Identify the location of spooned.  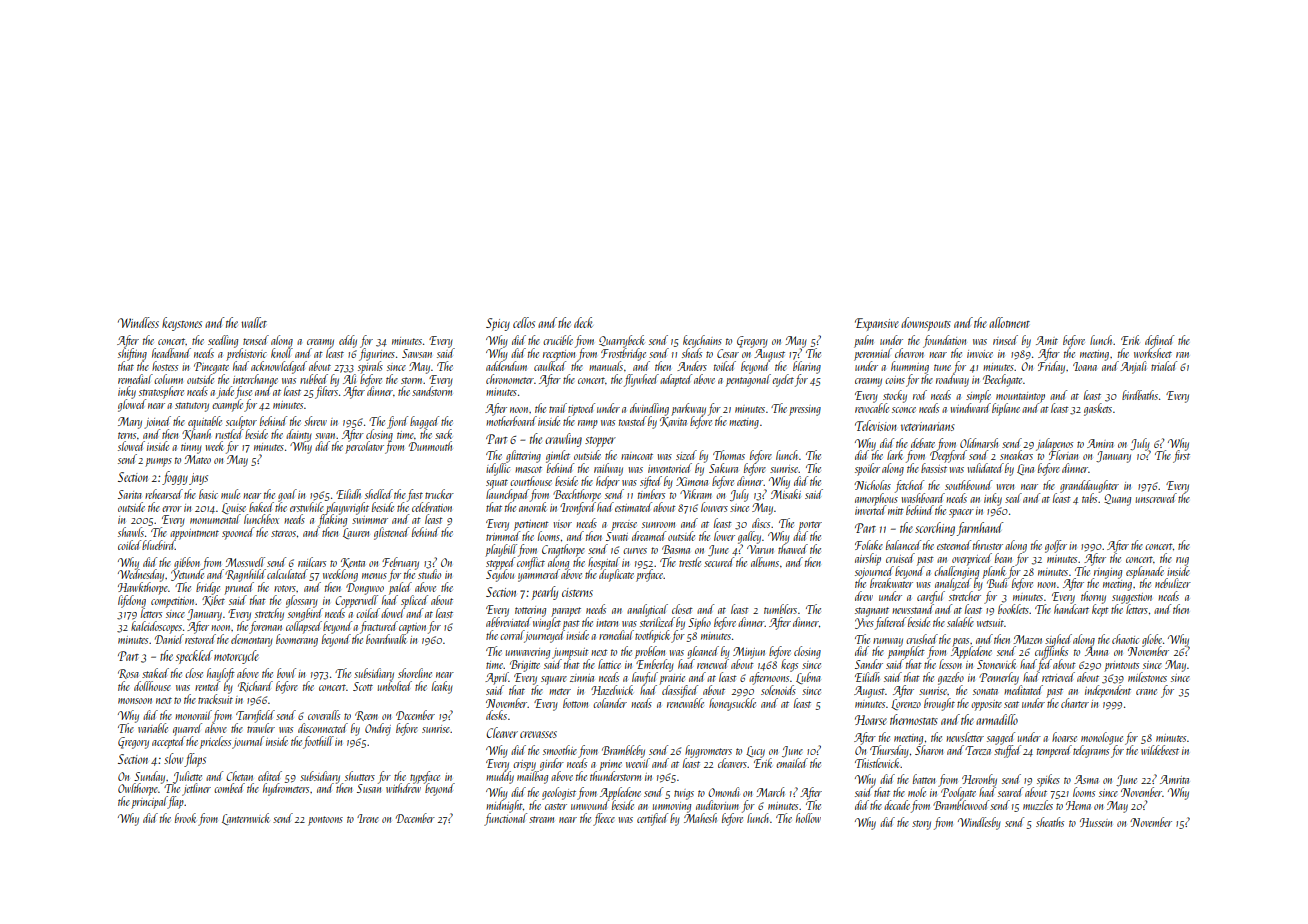
(238, 533).
